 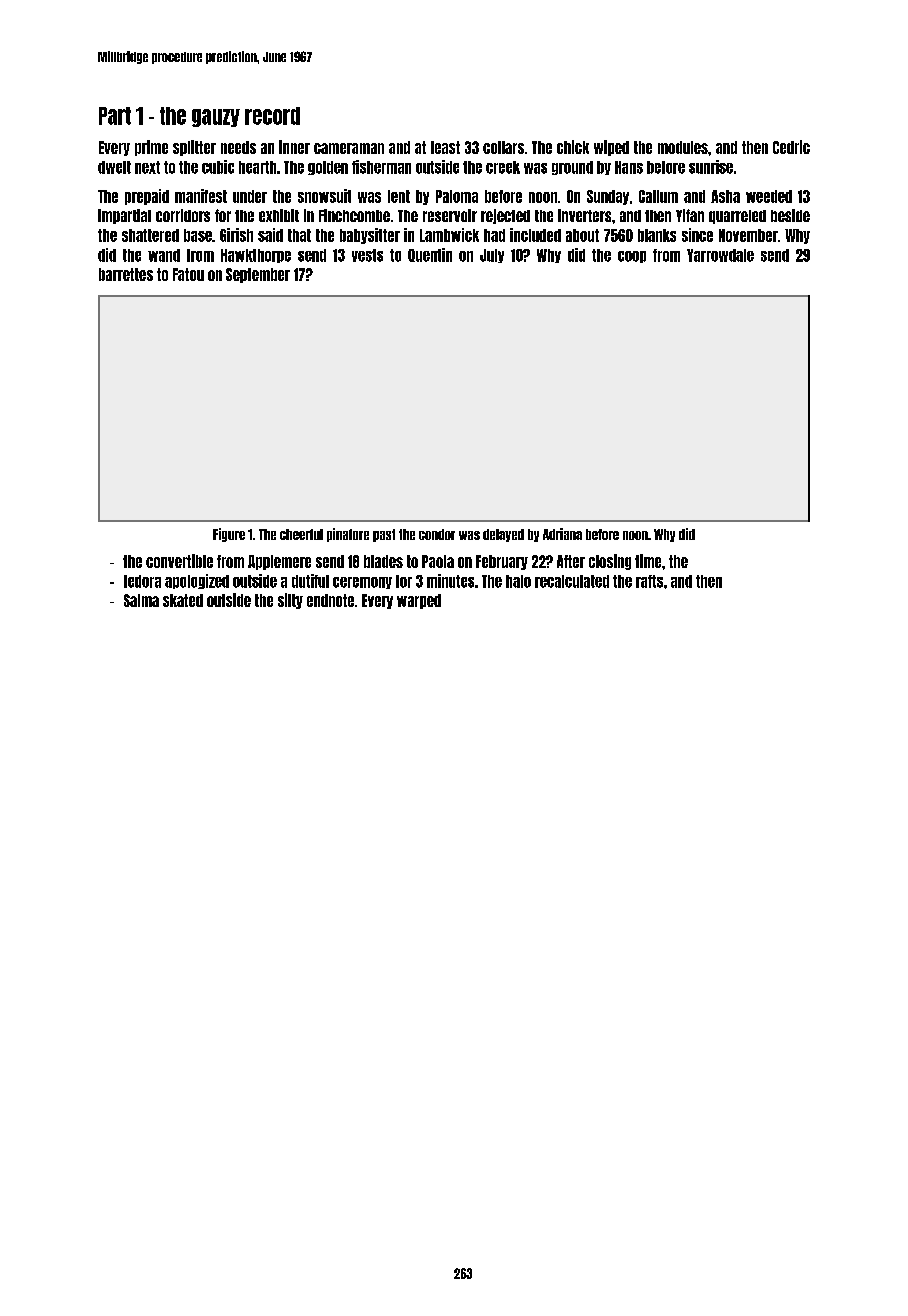 What do you see at coordinates (611, 148) in the image?
I see `wiped` at bounding box center [611, 148].
